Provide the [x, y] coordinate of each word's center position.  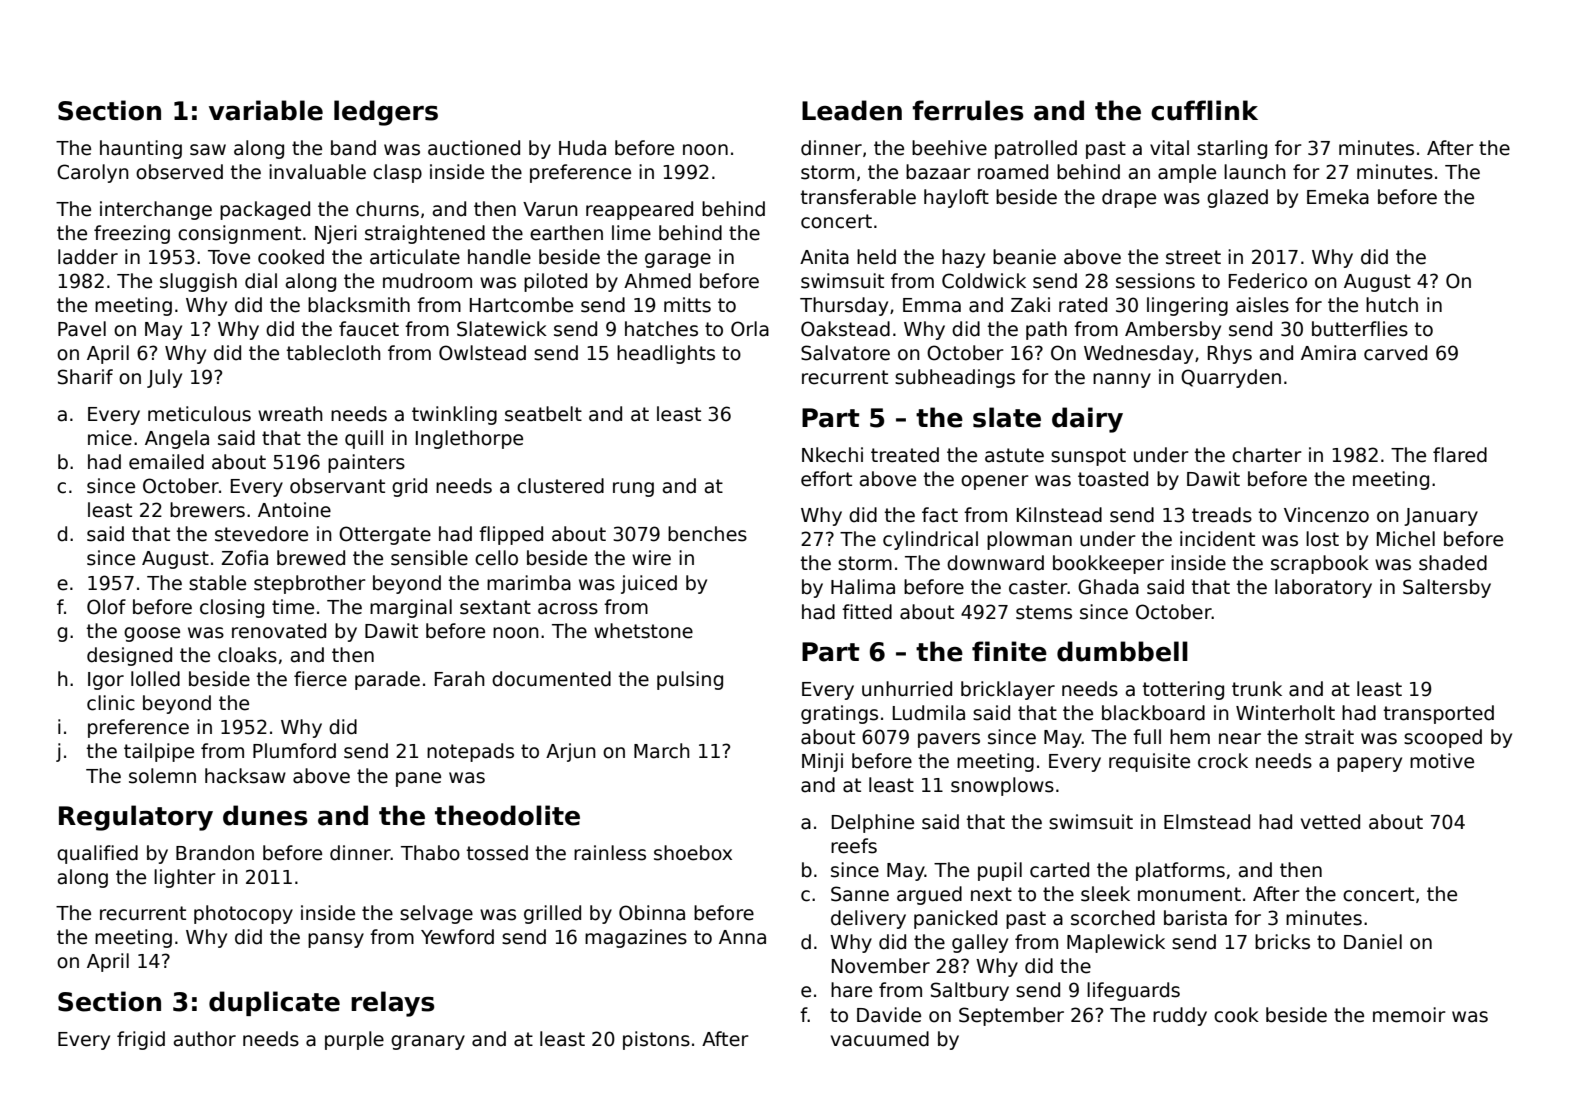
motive [1442, 761]
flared [1460, 455]
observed [179, 172]
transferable [858, 197]
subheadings [955, 378]
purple [354, 1040]
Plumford [294, 751]
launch [1255, 172]
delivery [868, 919]
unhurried [907, 689]
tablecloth [333, 353]
